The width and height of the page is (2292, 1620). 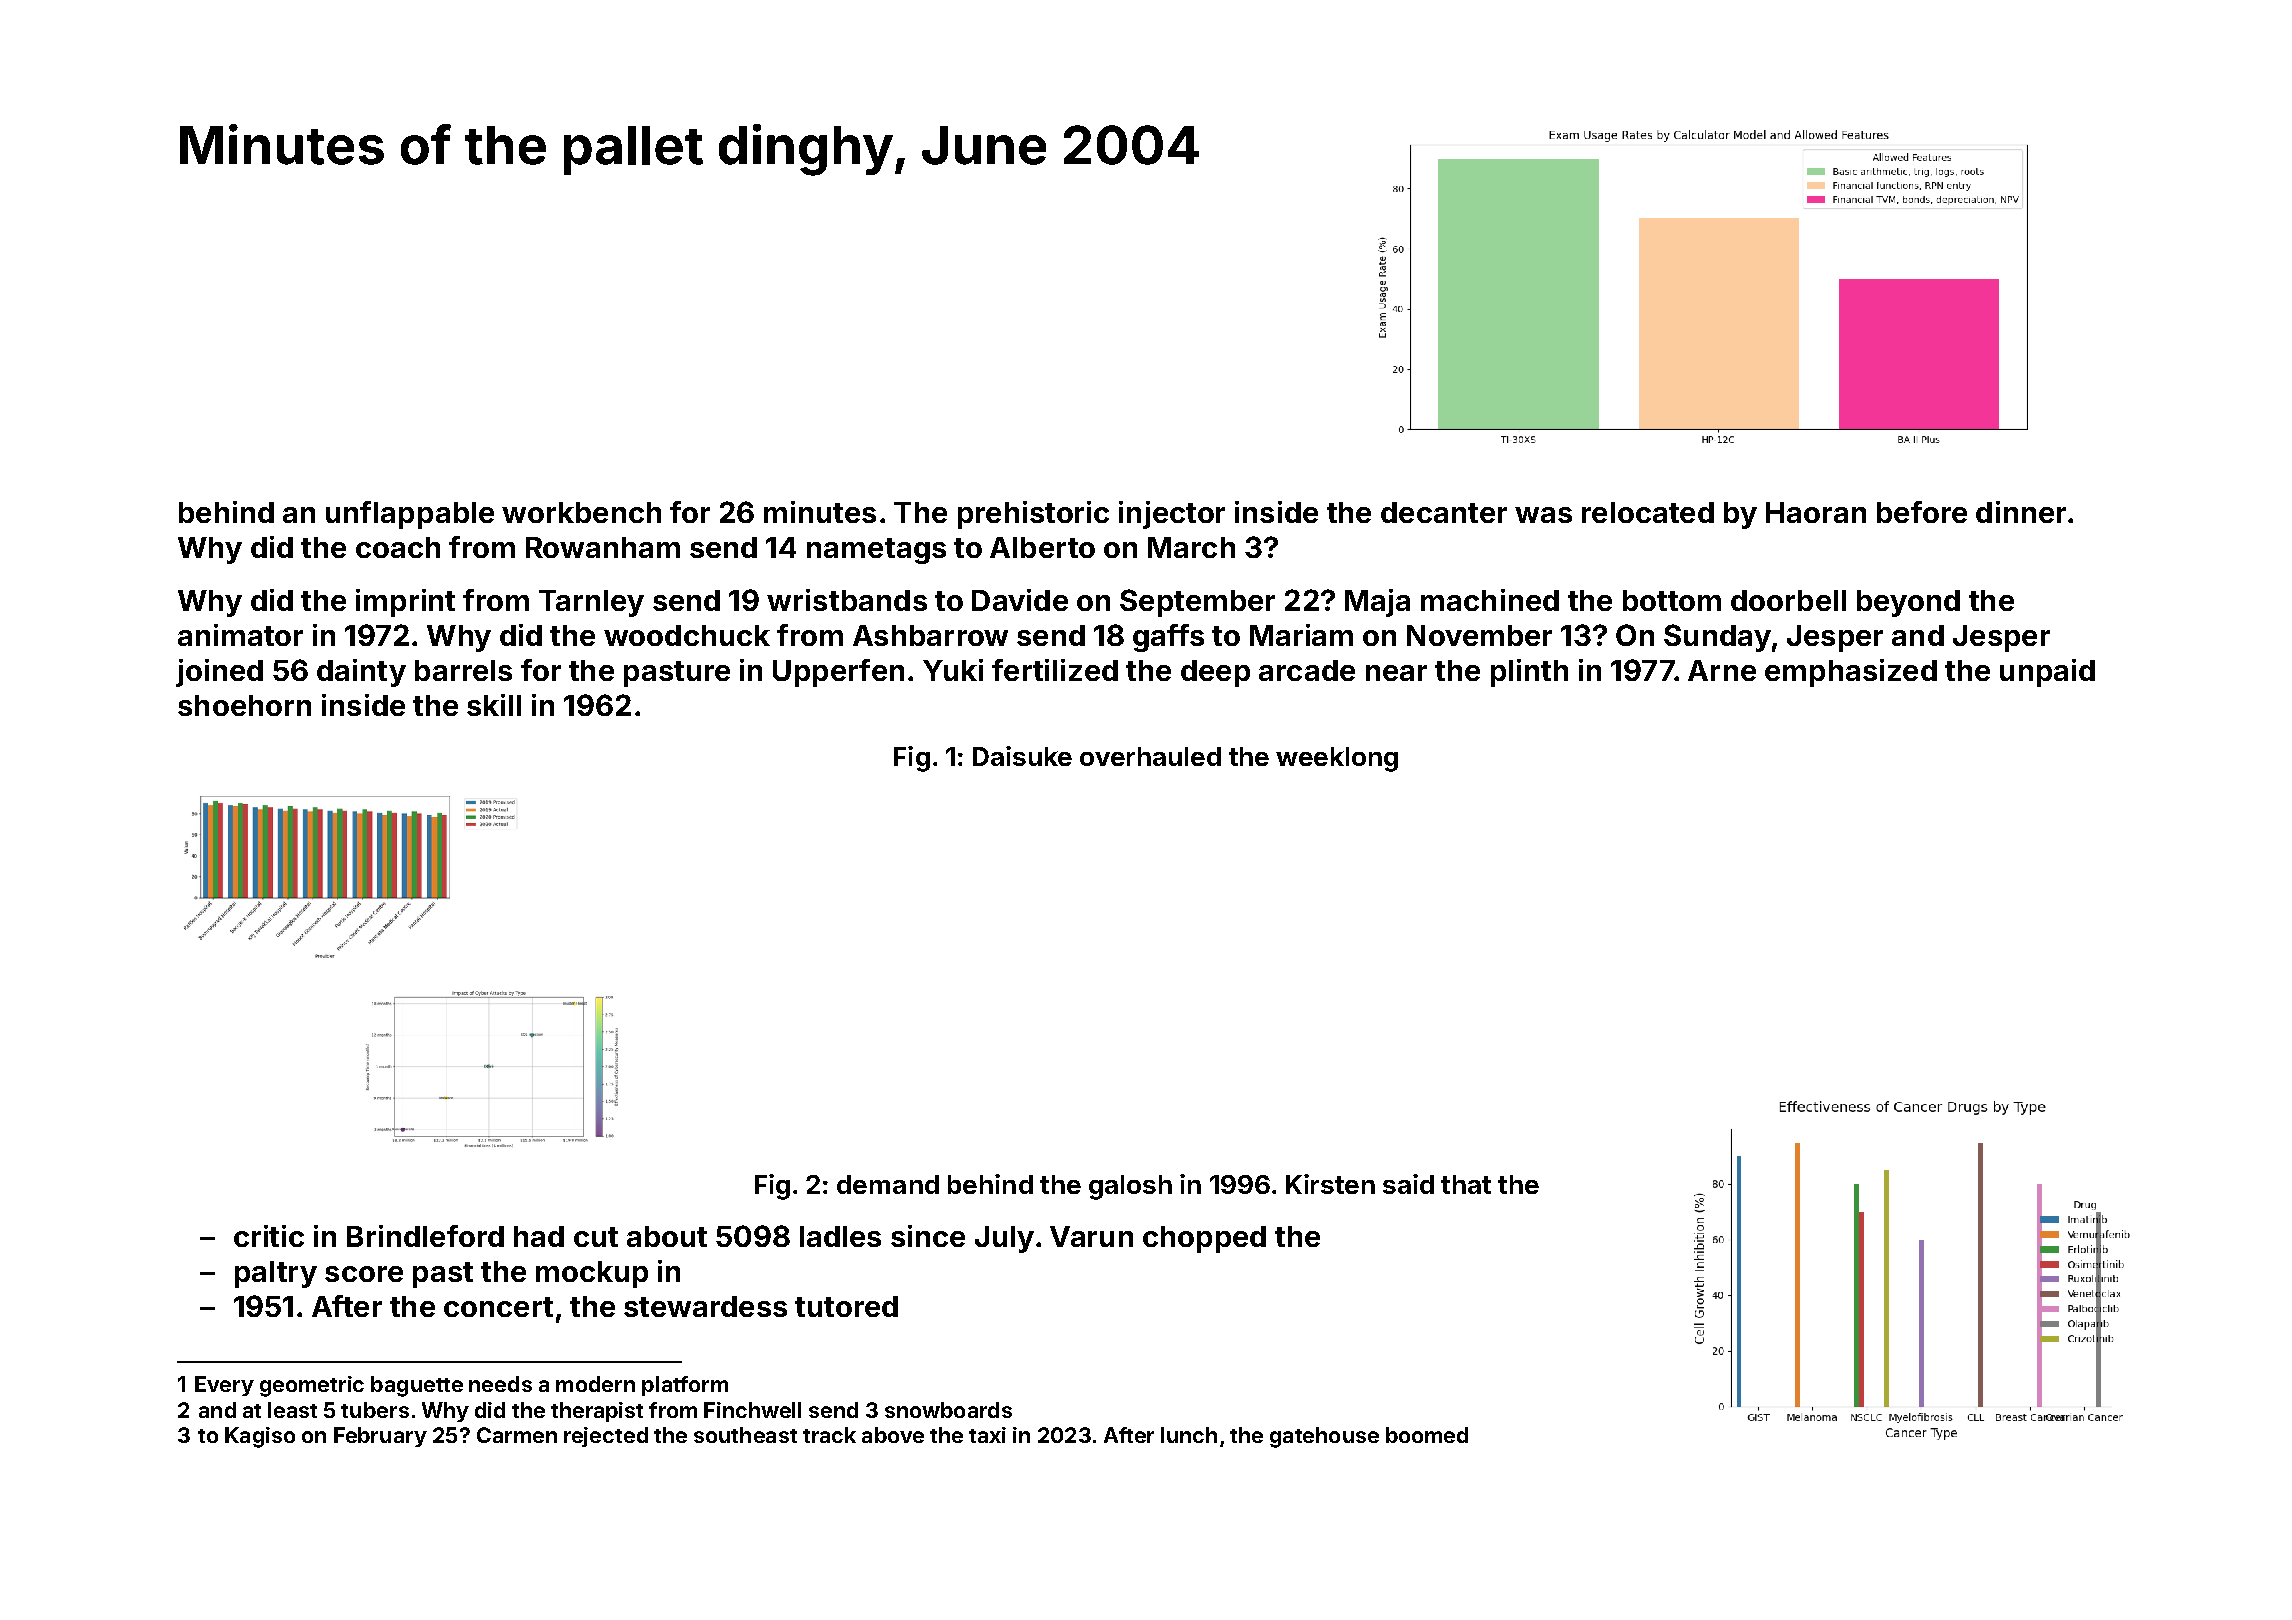 I want to click on said, so click(x=1408, y=1184).
